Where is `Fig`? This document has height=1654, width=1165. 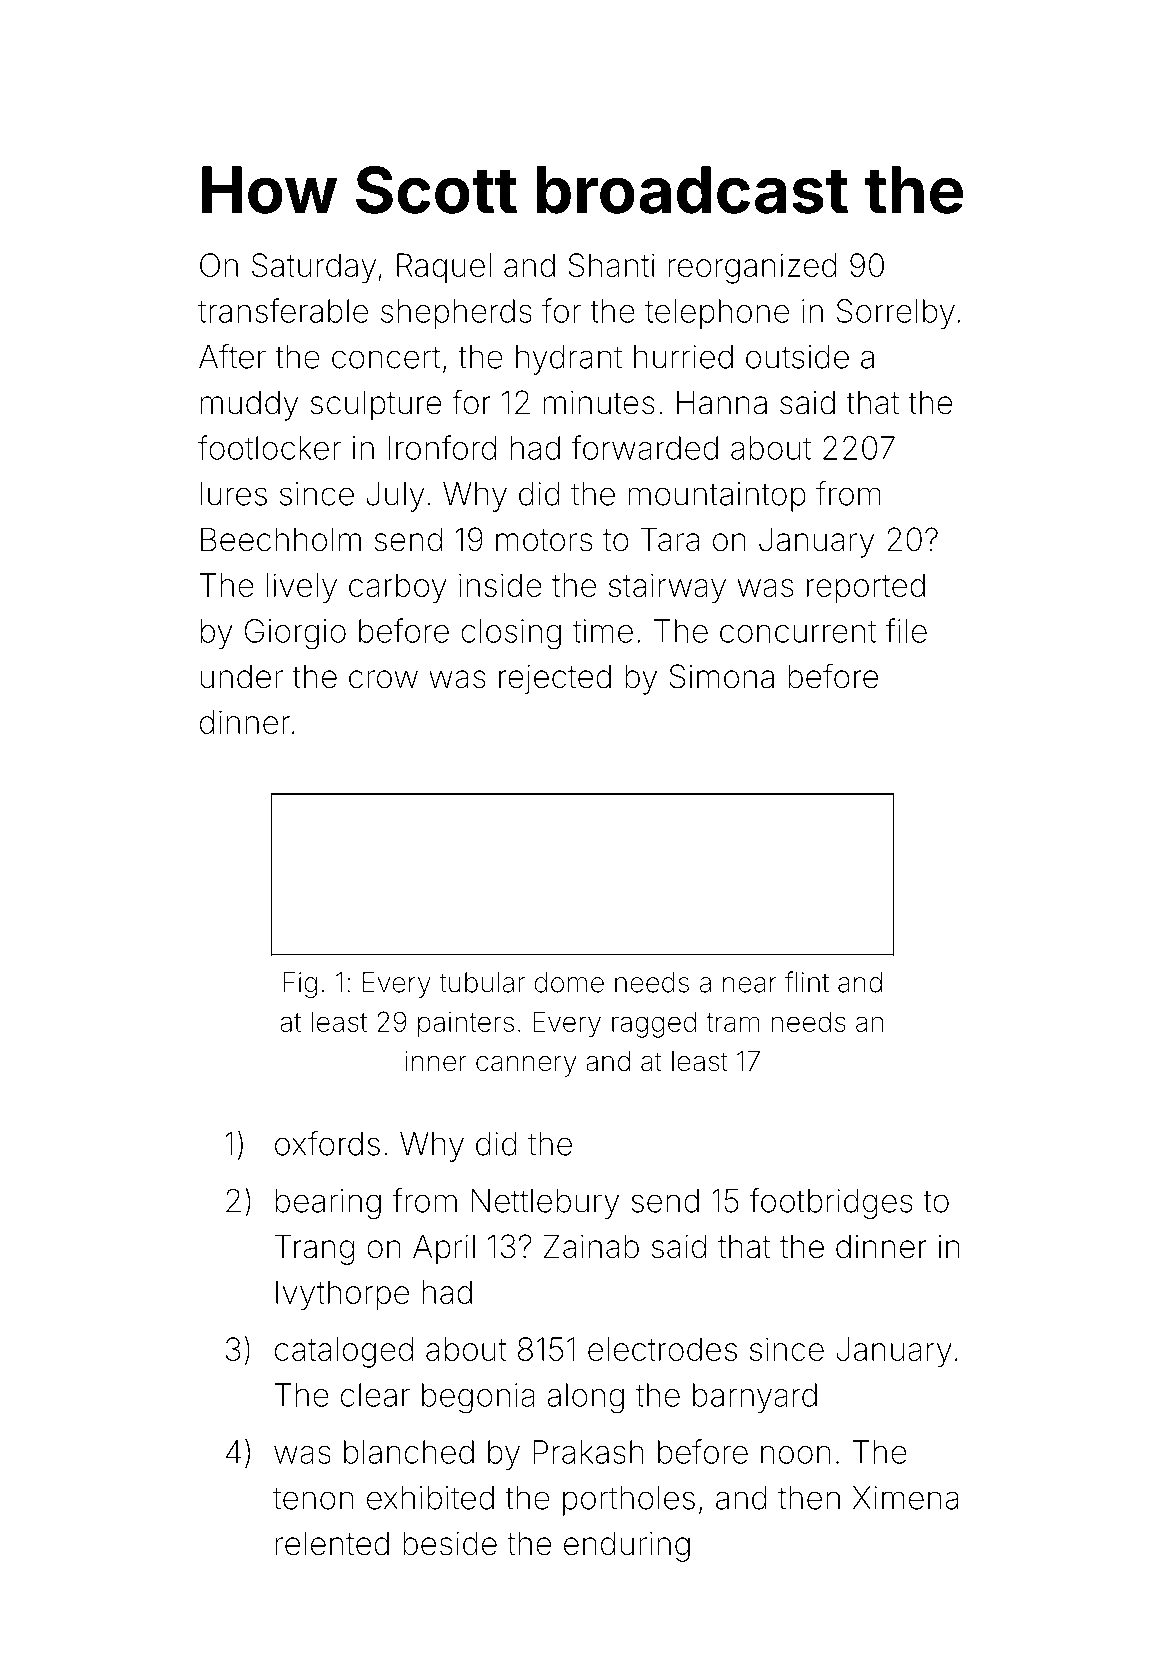 Fig is located at coordinates (300, 985).
